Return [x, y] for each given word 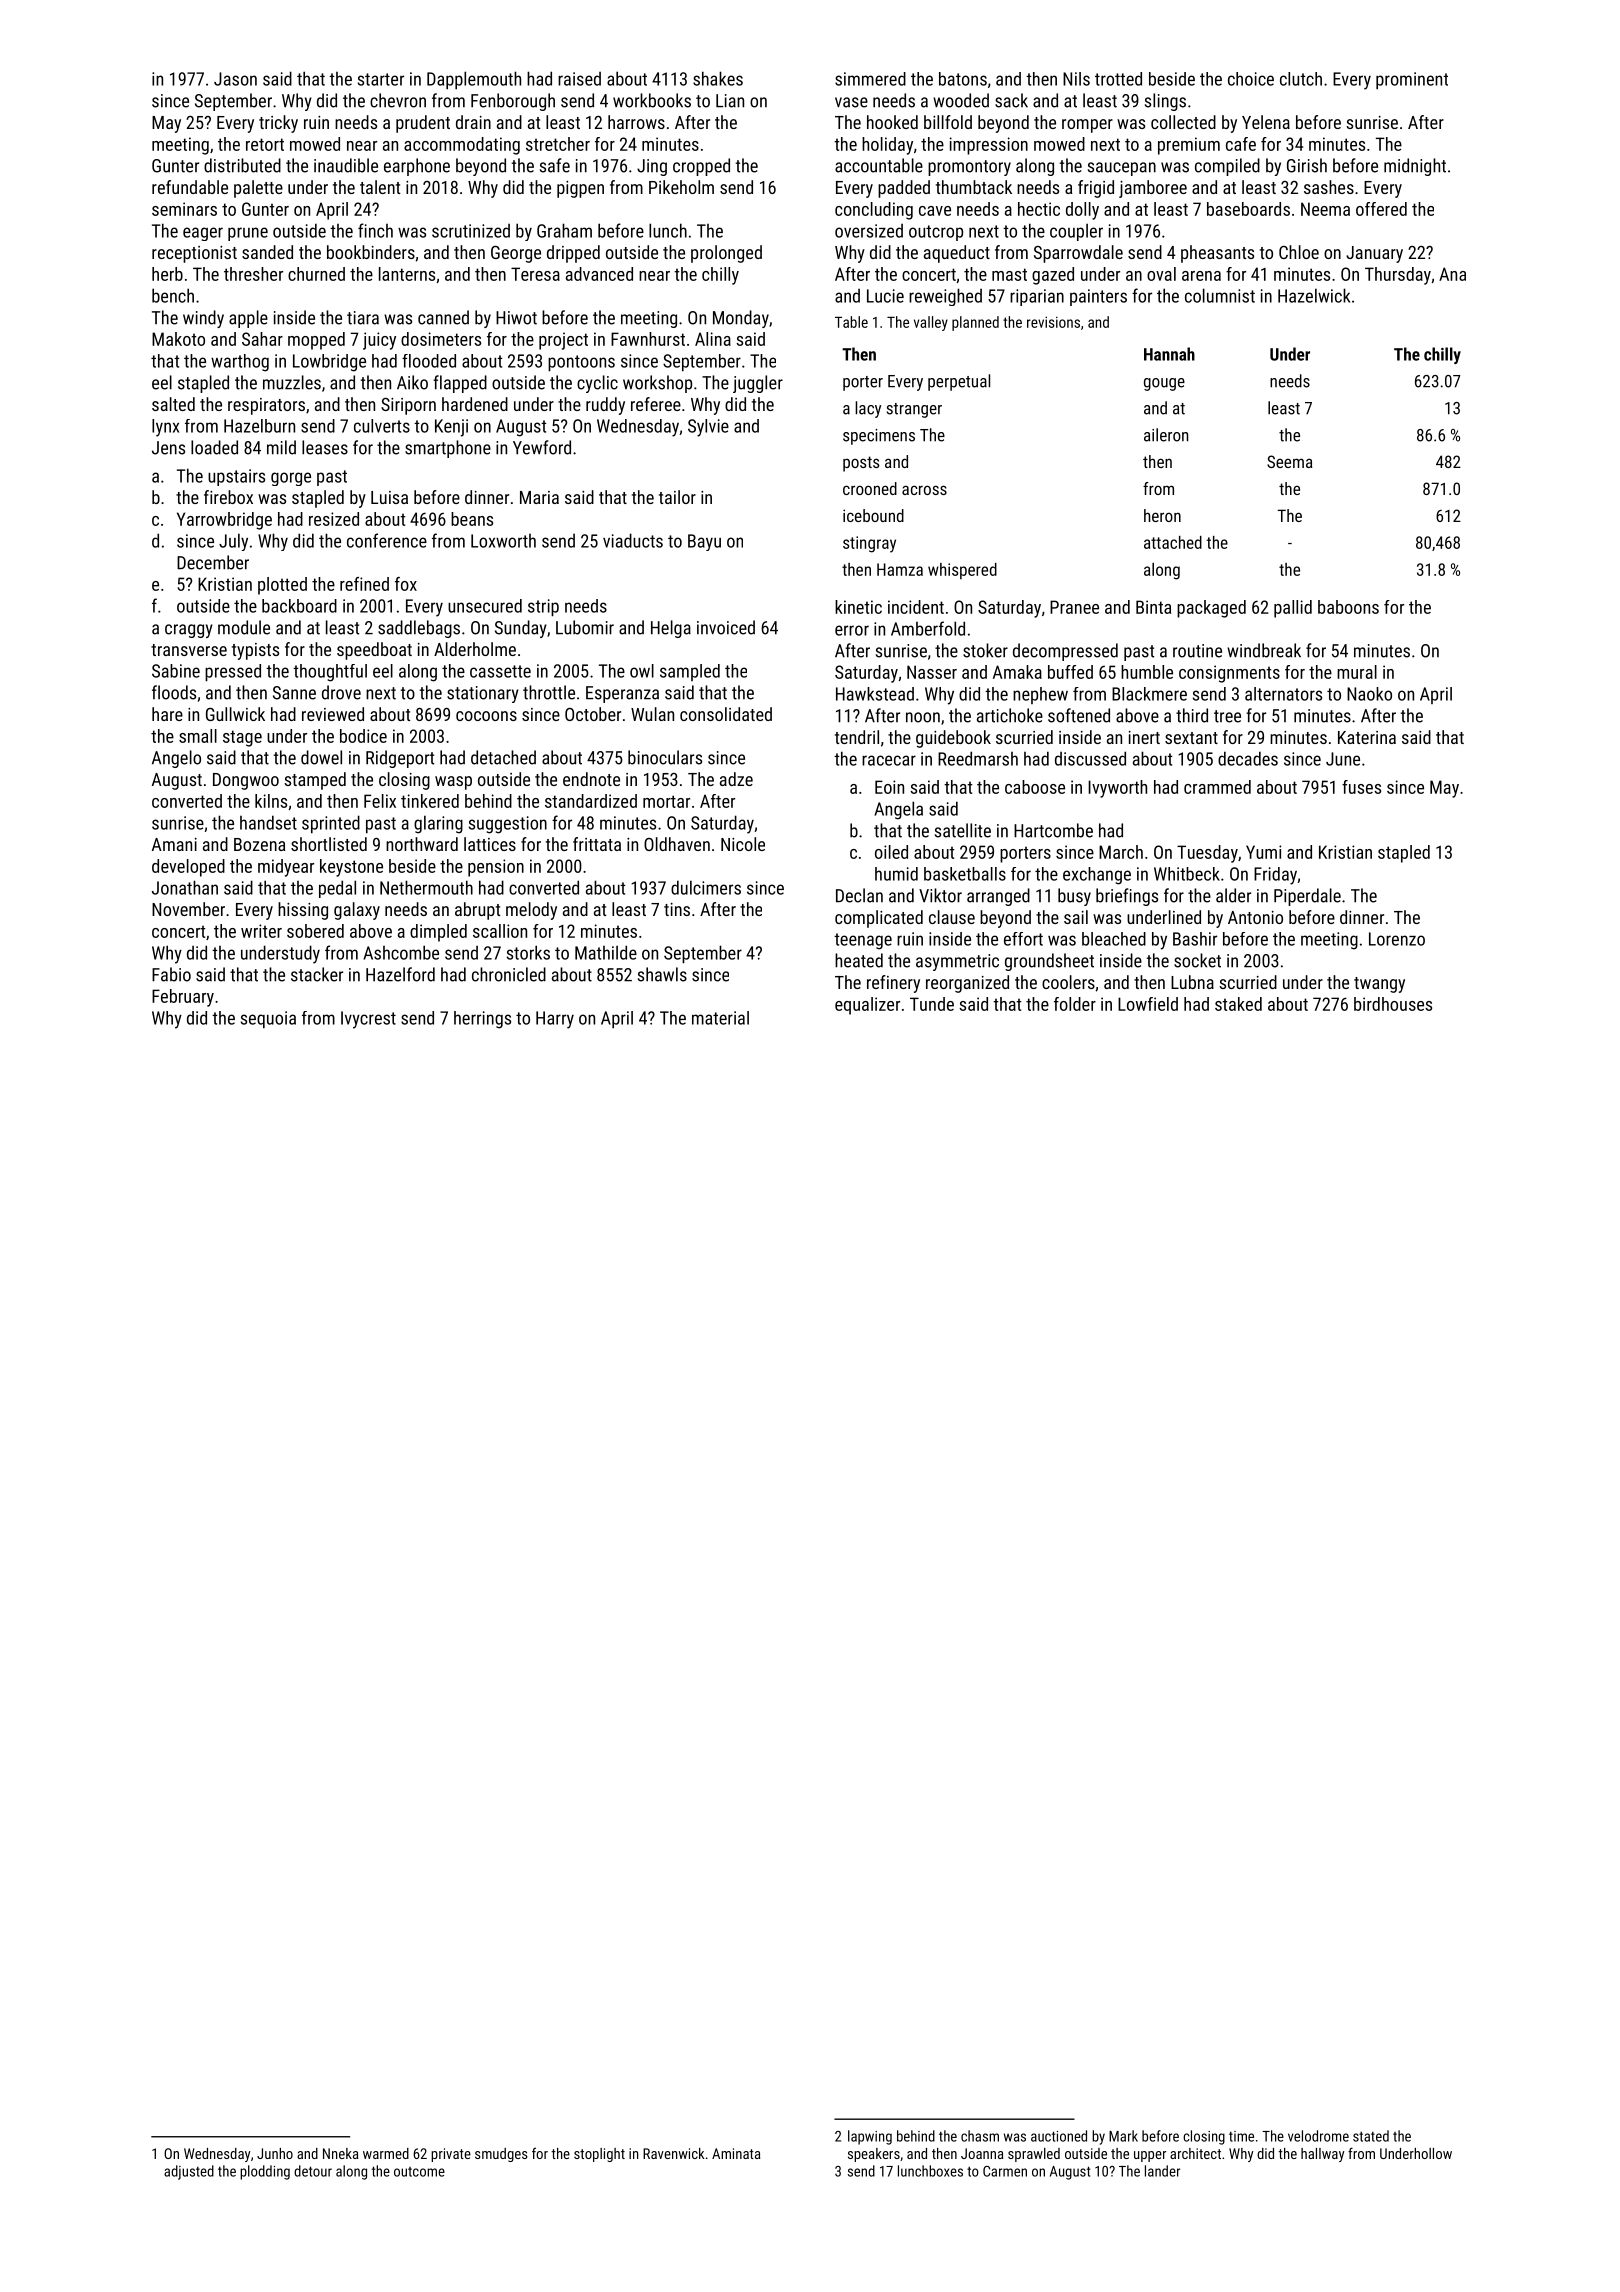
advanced [599, 274]
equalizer [867, 1006]
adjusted [189, 2172]
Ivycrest [368, 1020]
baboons [1348, 607]
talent [380, 187]
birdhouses [1393, 1004]
